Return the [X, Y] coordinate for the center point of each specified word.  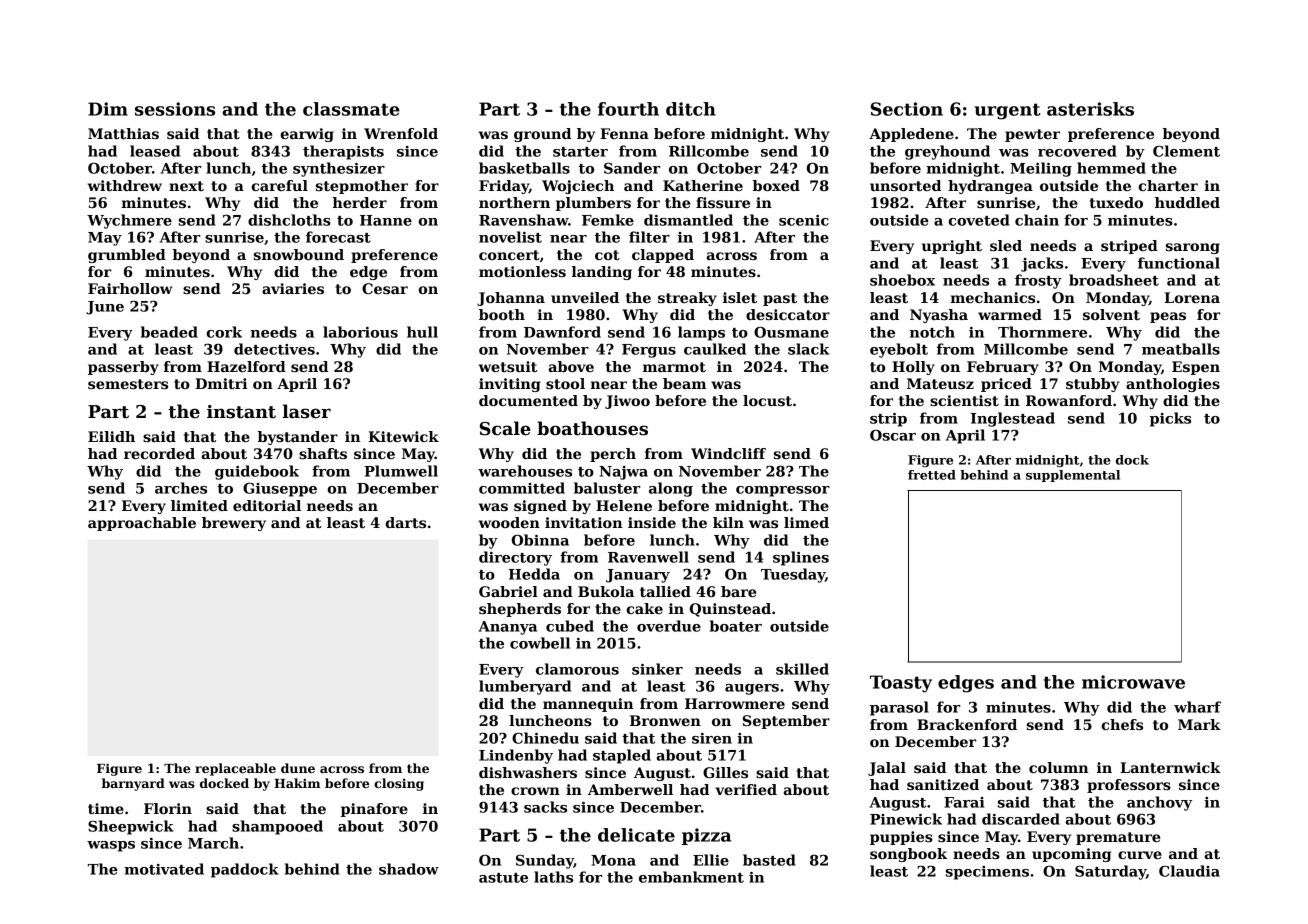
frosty [1038, 281]
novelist [510, 237]
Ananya [508, 628]
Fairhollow [130, 288]
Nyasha [939, 316]
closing [399, 784]
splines [801, 558]
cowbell [540, 643]
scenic [804, 220]
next [186, 186]
